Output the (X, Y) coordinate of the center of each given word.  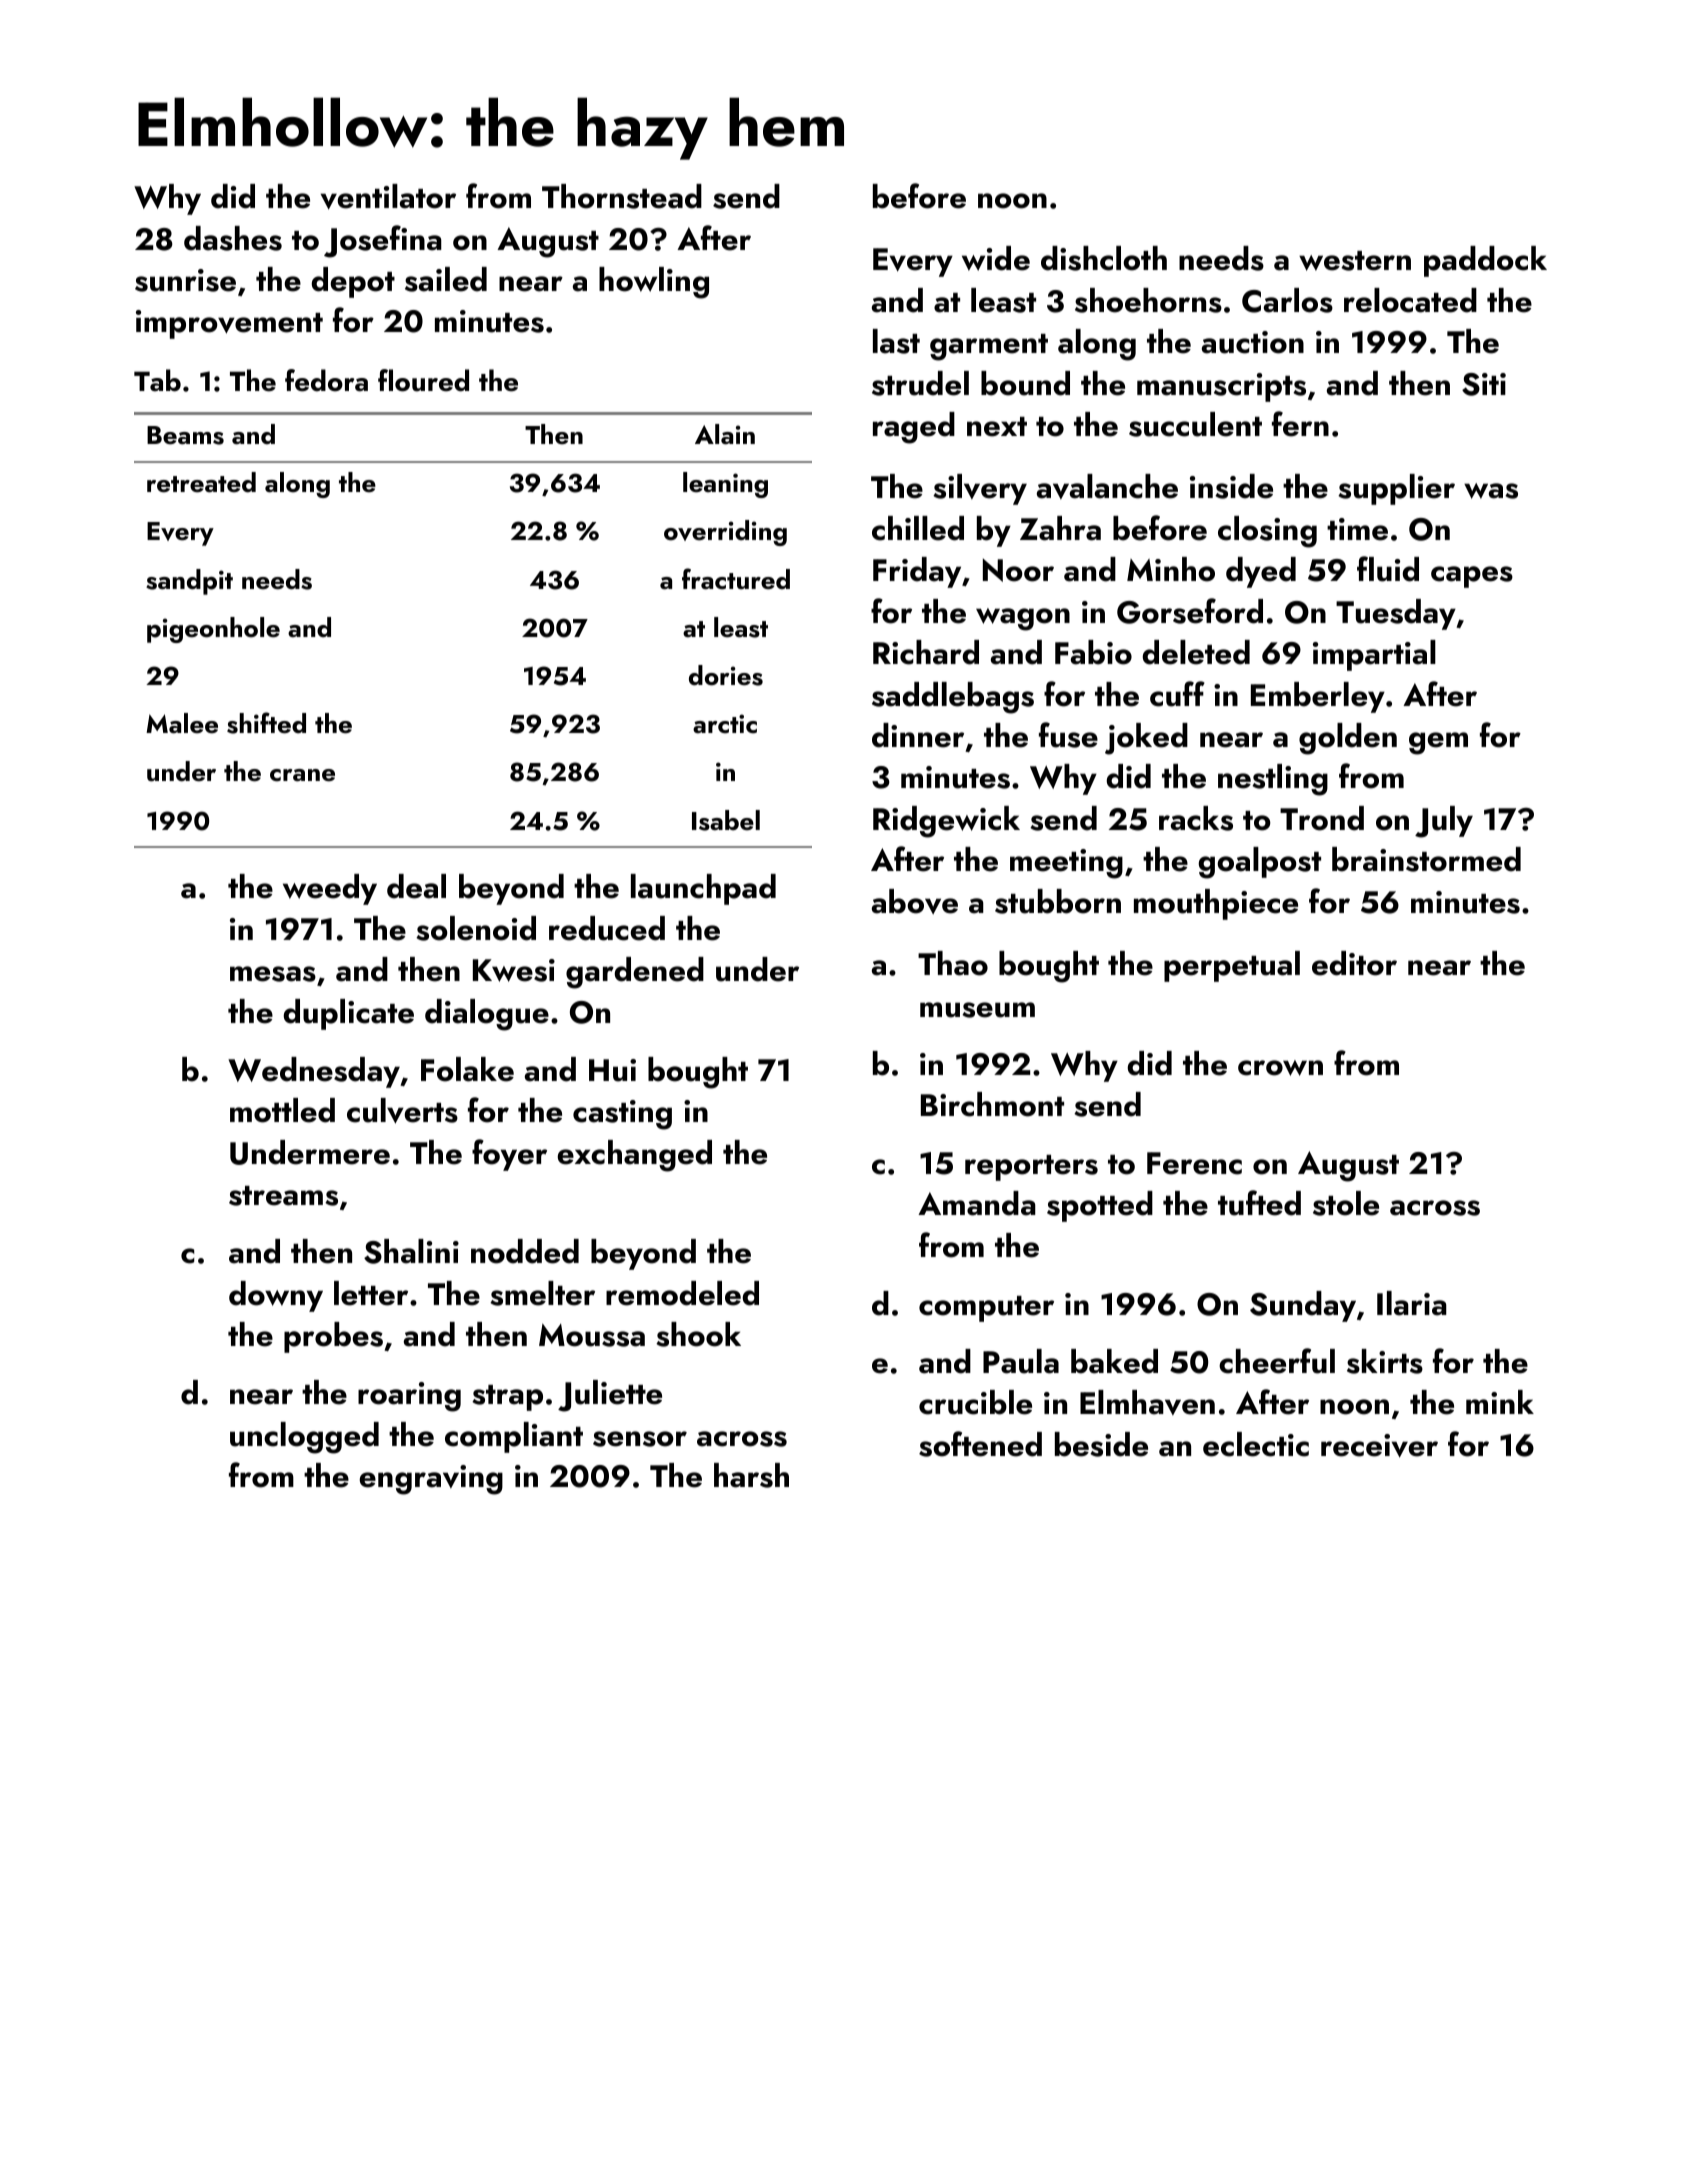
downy (276, 1296)
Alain (725, 434)
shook (698, 1334)
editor (1354, 963)
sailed (446, 279)
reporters (1031, 1168)
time (1357, 529)
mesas (273, 974)
